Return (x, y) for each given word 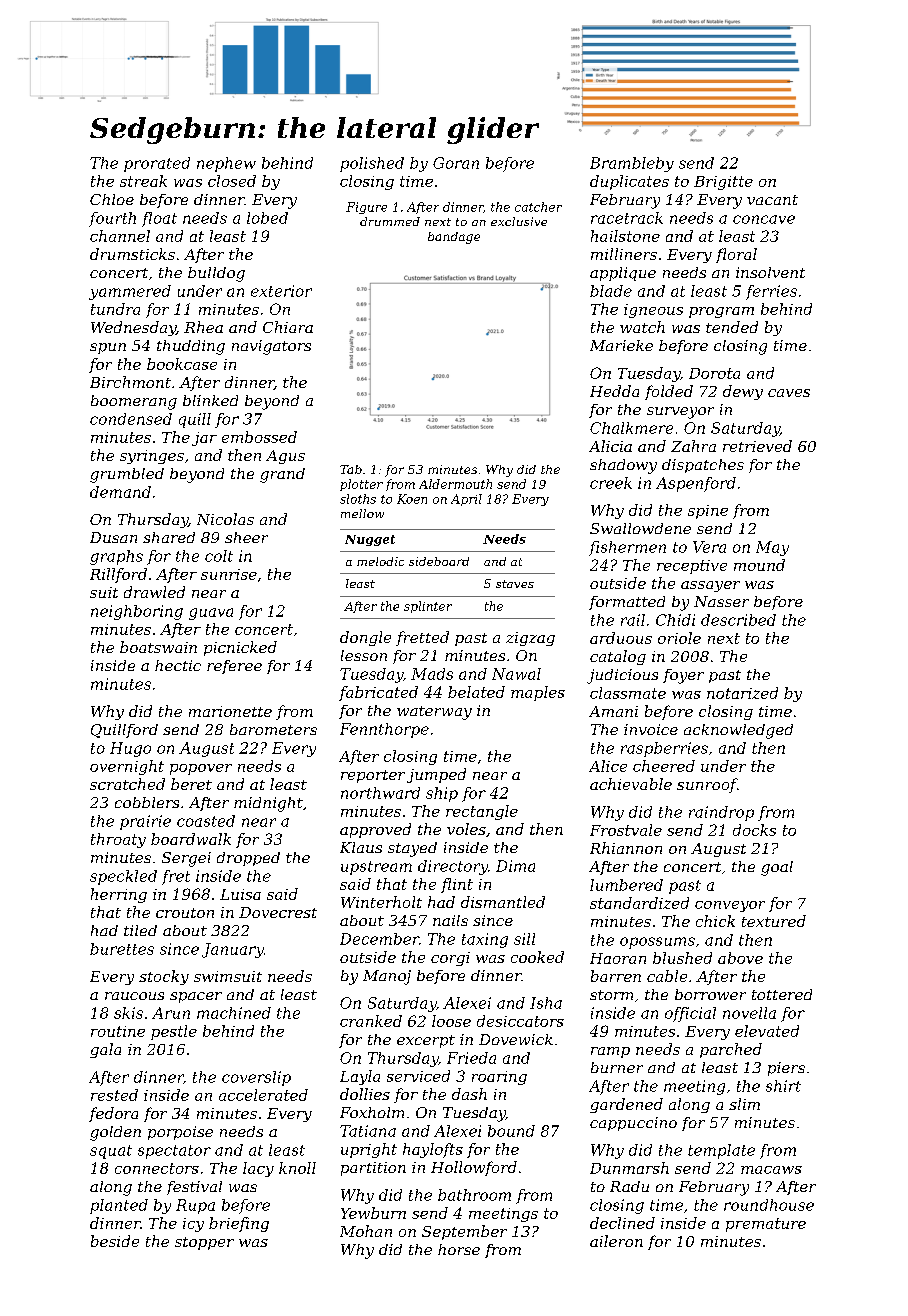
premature (766, 1225)
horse (459, 1249)
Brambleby (632, 164)
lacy (258, 1169)
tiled (140, 930)
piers (786, 1069)
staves (515, 584)
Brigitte (723, 183)
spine (708, 512)
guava (211, 614)
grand (282, 475)
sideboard (439, 561)
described (738, 620)
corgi (450, 959)
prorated (157, 164)
